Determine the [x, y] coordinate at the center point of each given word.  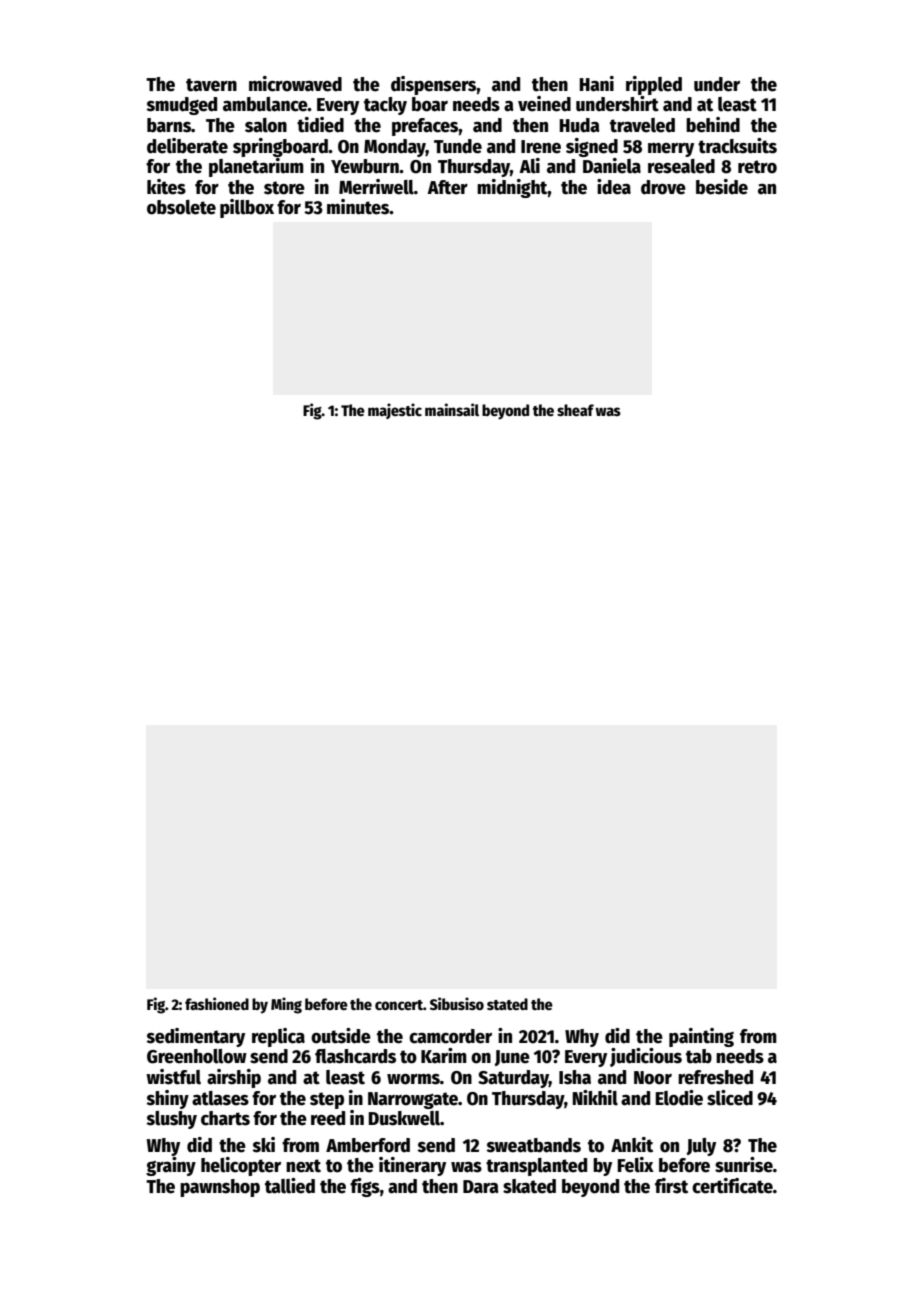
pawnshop [220, 1188]
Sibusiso [457, 1003]
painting [701, 1037]
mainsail [452, 409]
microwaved [295, 84]
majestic [395, 411]
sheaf [575, 410]
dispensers [434, 85]
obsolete [181, 207]
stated [507, 1004]
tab [699, 1056]
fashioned [217, 1003]
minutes [358, 207]
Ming [286, 1005]
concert [399, 1005]
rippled [654, 85]
